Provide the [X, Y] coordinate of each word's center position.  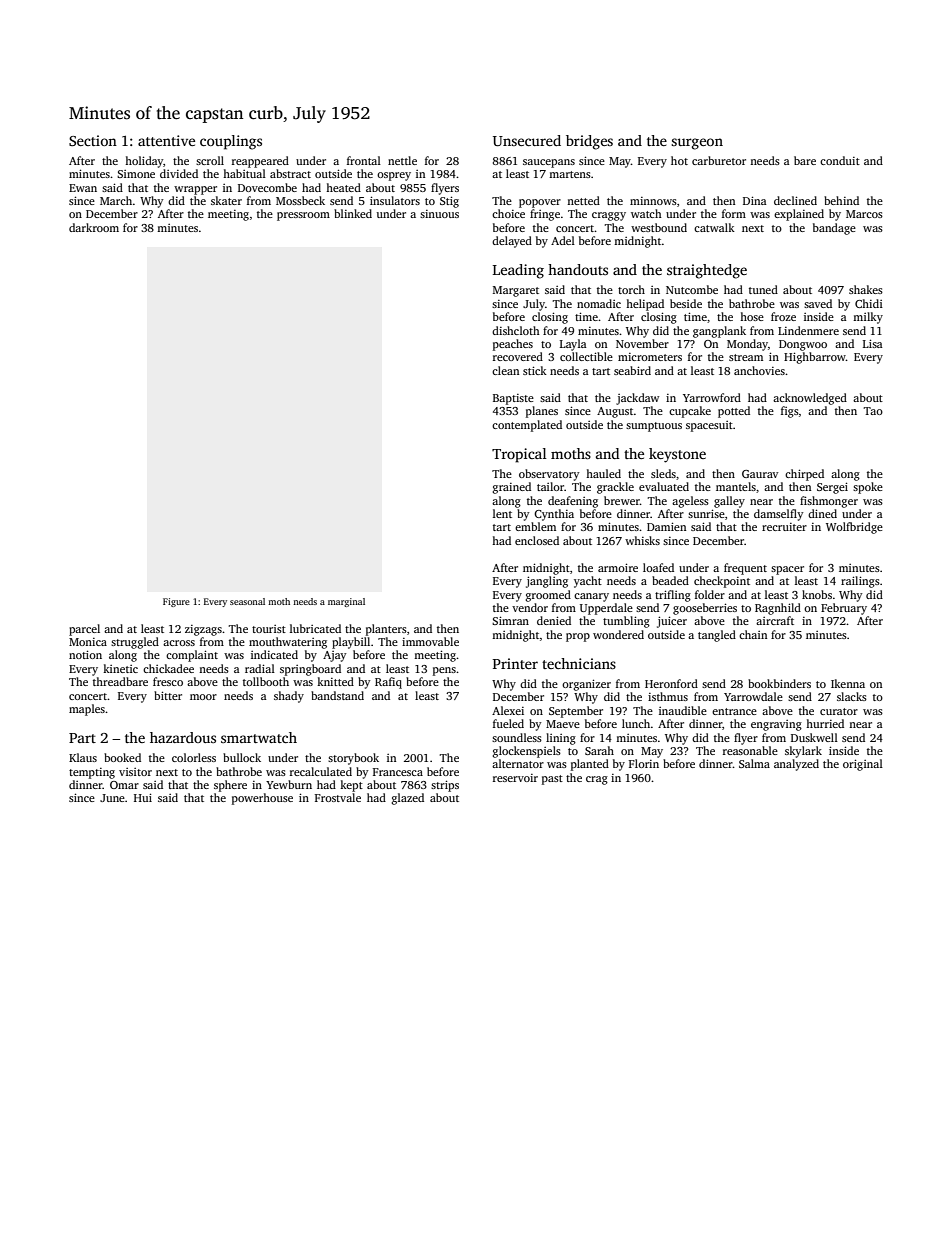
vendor [530, 607]
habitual [244, 173]
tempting [92, 773]
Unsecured [527, 140]
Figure [176, 602]
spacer [787, 570]
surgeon [697, 144]
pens [444, 671]
